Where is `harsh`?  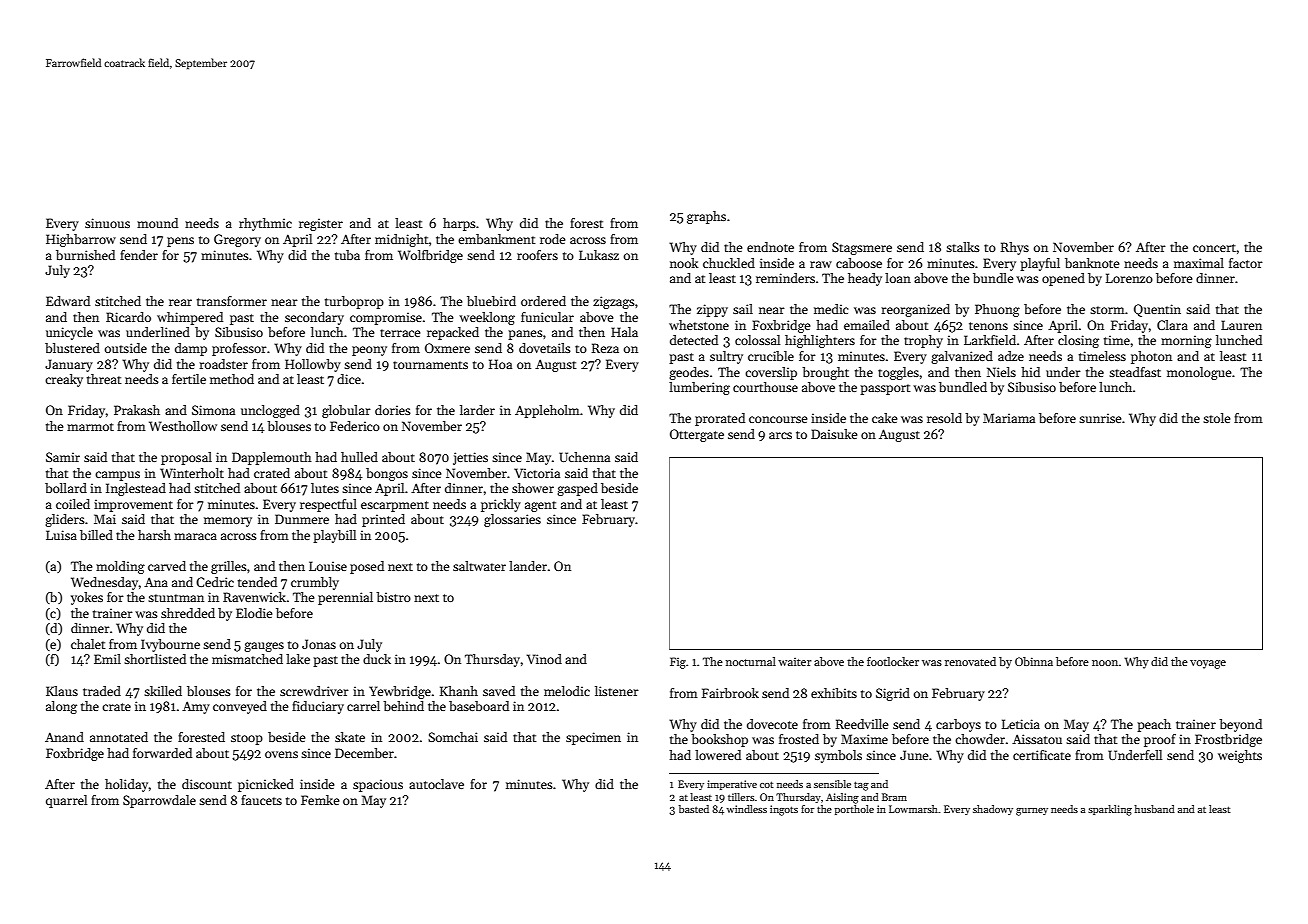 harsh is located at coordinates (154, 535).
